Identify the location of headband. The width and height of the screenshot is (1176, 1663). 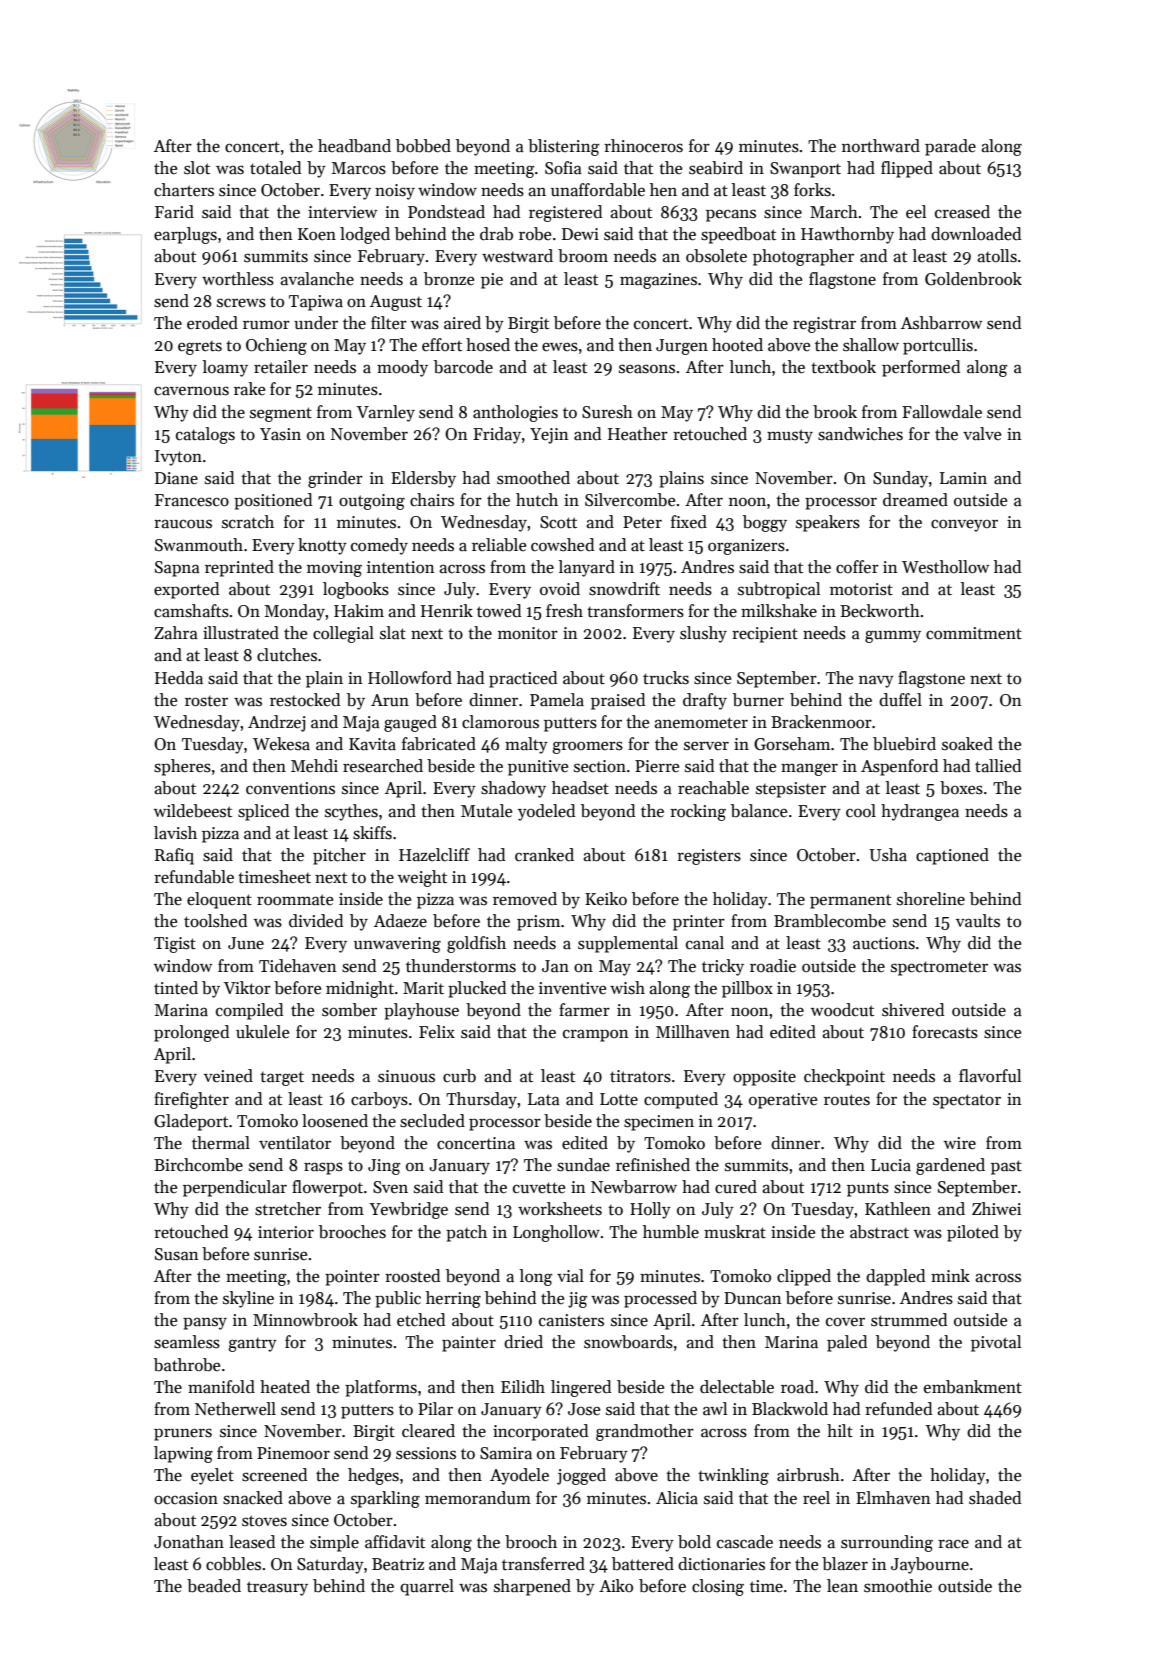
(354, 146).
